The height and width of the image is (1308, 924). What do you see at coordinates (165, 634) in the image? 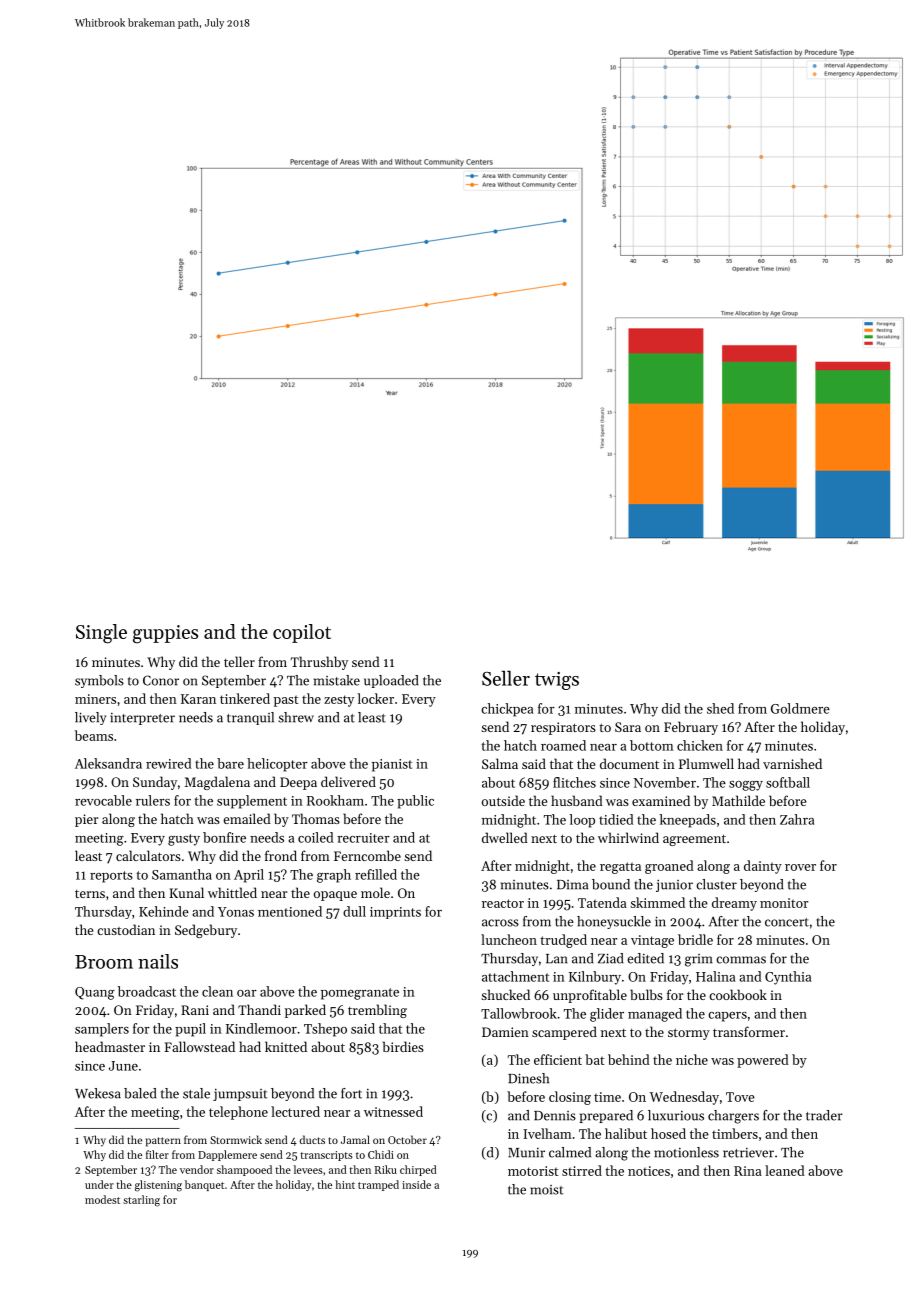
I see `guppies` at bounding box center [165, 634].
